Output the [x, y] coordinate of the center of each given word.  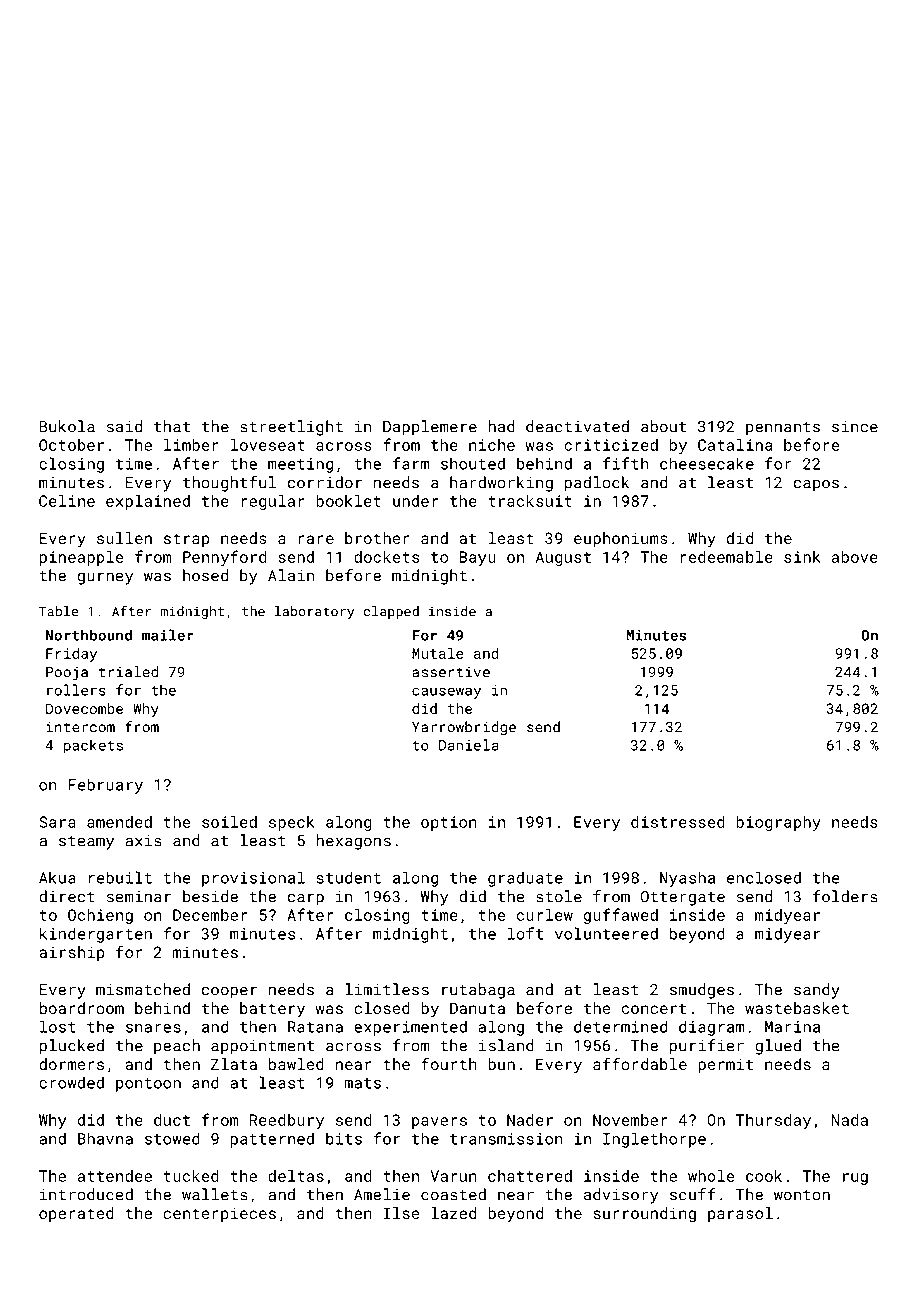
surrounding [645, 1215]
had [501, 426]
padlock [597, 484]
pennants [783, 429]
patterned [272, 1140]
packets [93, 746]
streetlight [291, 428]
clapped [391, 612]
